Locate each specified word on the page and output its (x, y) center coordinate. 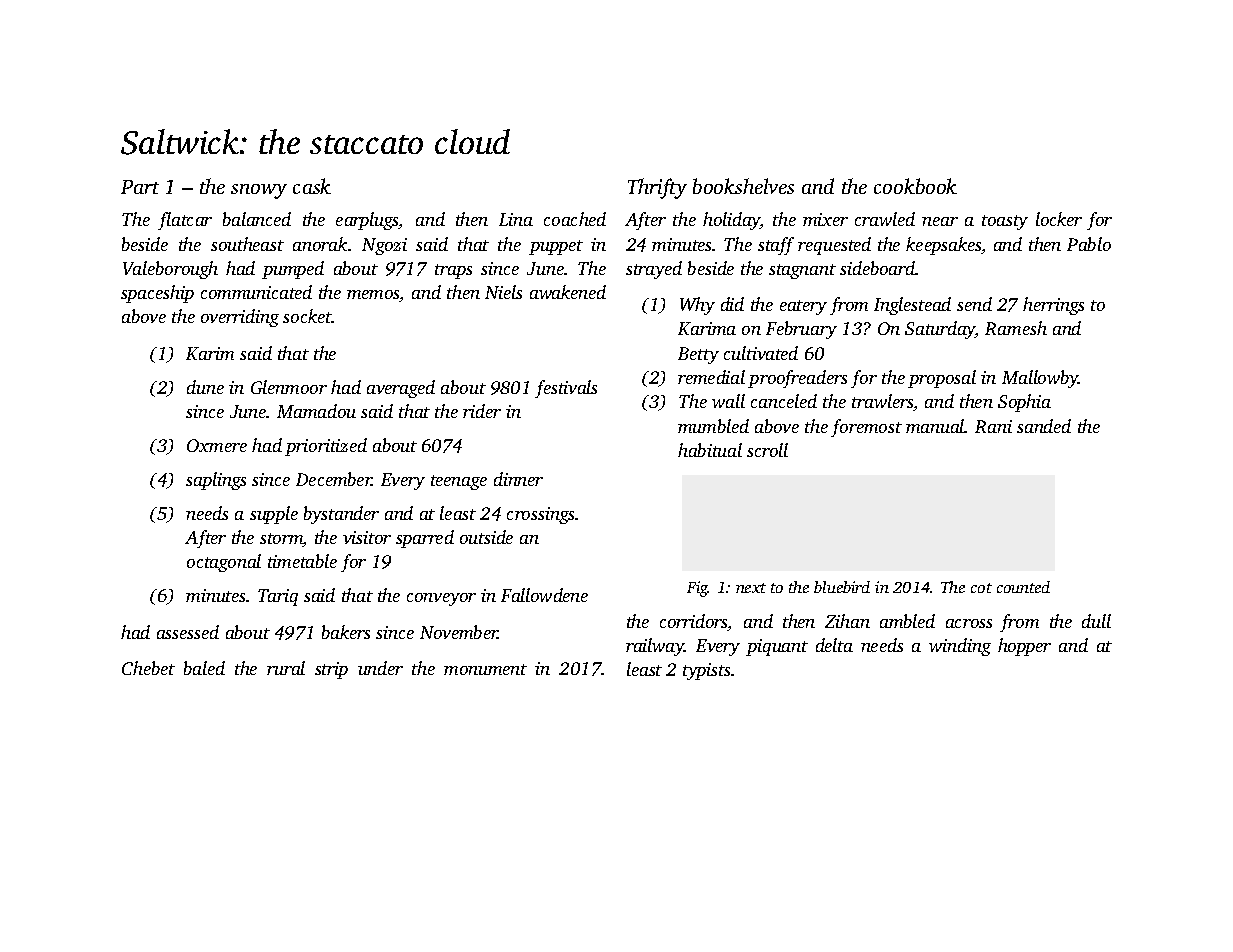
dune (205, 387)
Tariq (278, 597)
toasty (1005, 222)
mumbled (713, 426)
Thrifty (657, 188)
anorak (320, 244)
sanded (1044, 426)
